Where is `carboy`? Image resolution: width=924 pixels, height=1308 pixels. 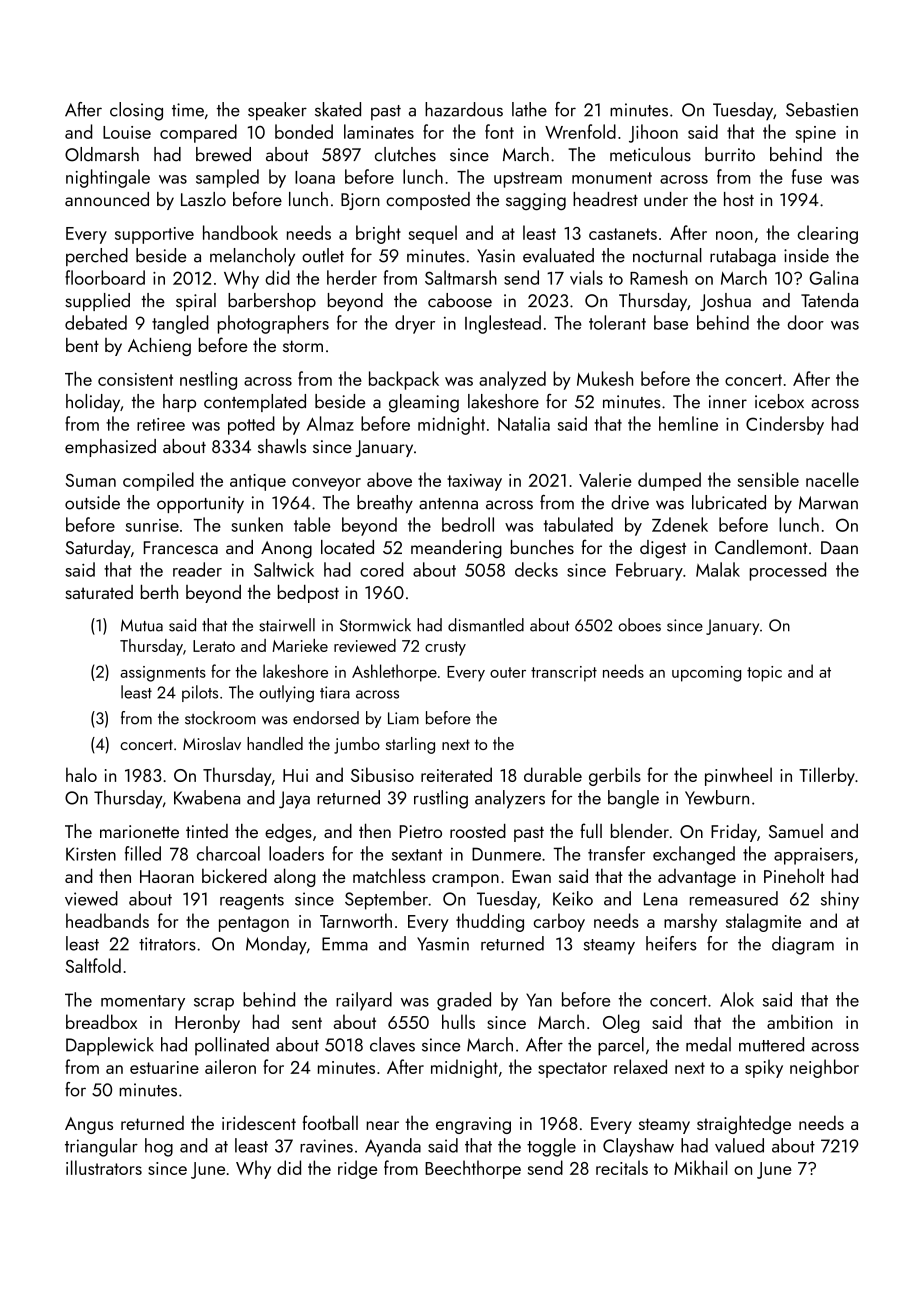 carboy is located at coordinates (559, 922).
